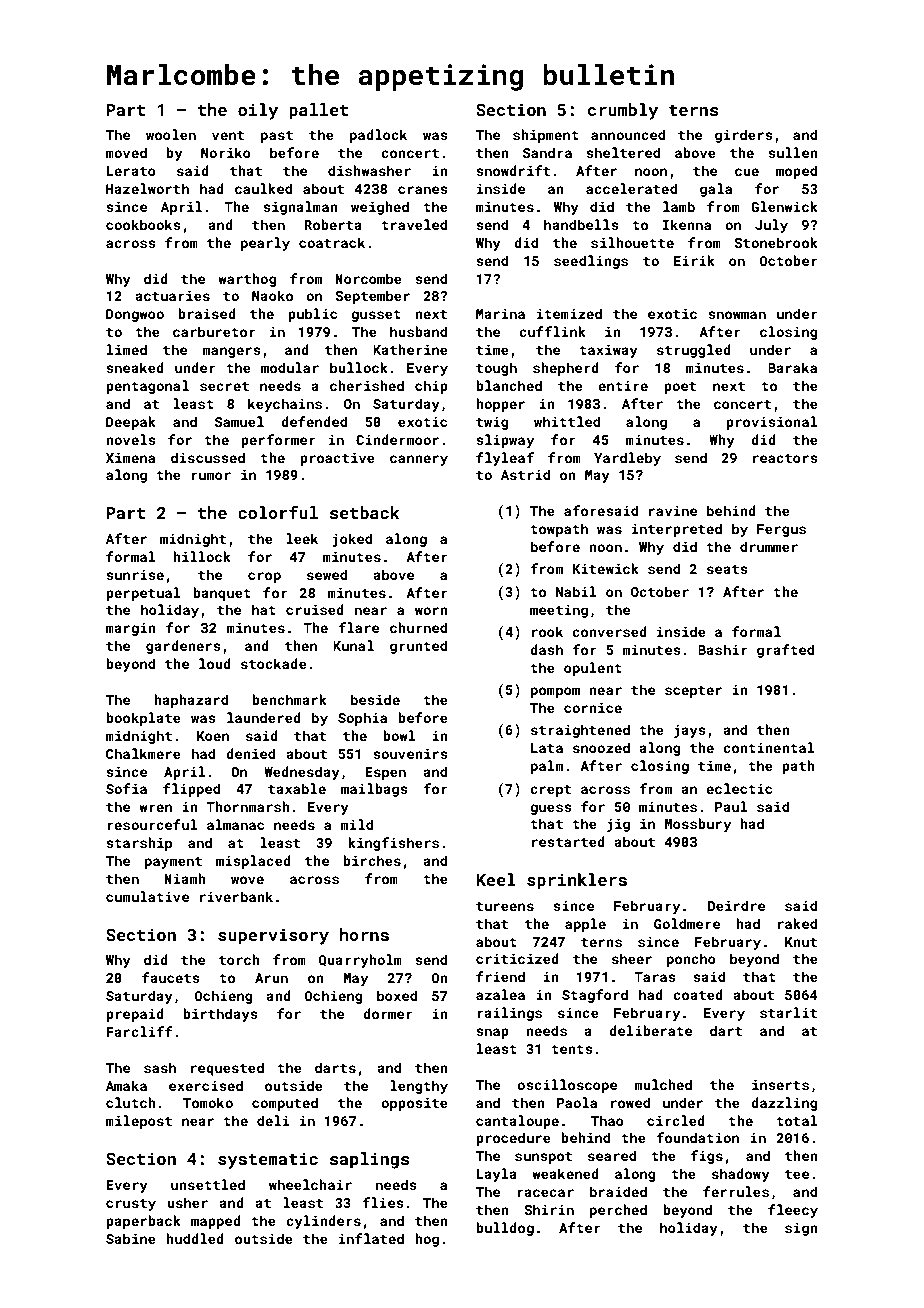 The width and height of the page is (924, 1308). What do you see at coordinates (769, 546) in the page?
I see `drummer` at bounding box center [769, 546].
